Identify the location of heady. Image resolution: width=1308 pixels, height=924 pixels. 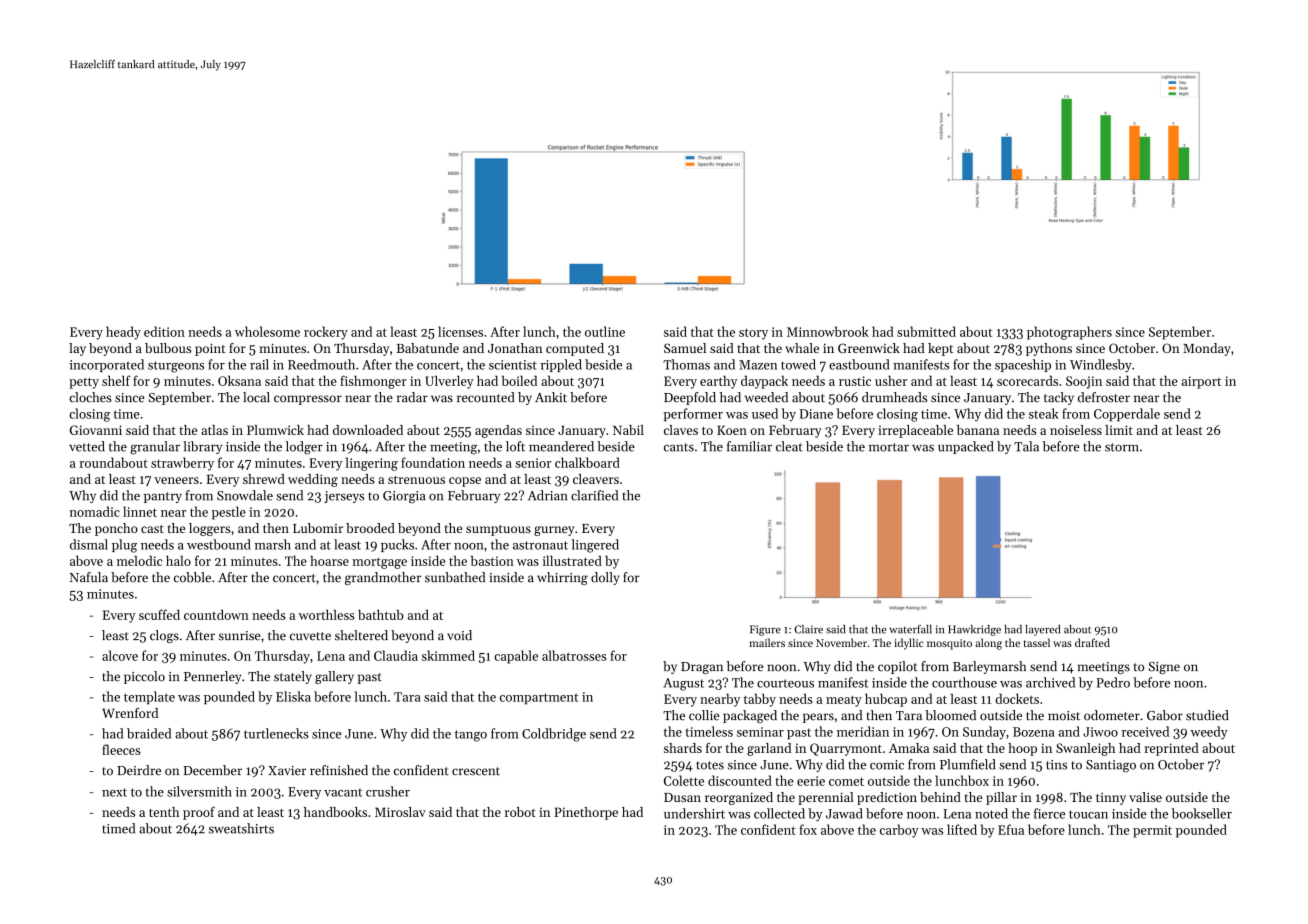
(123, 333).
